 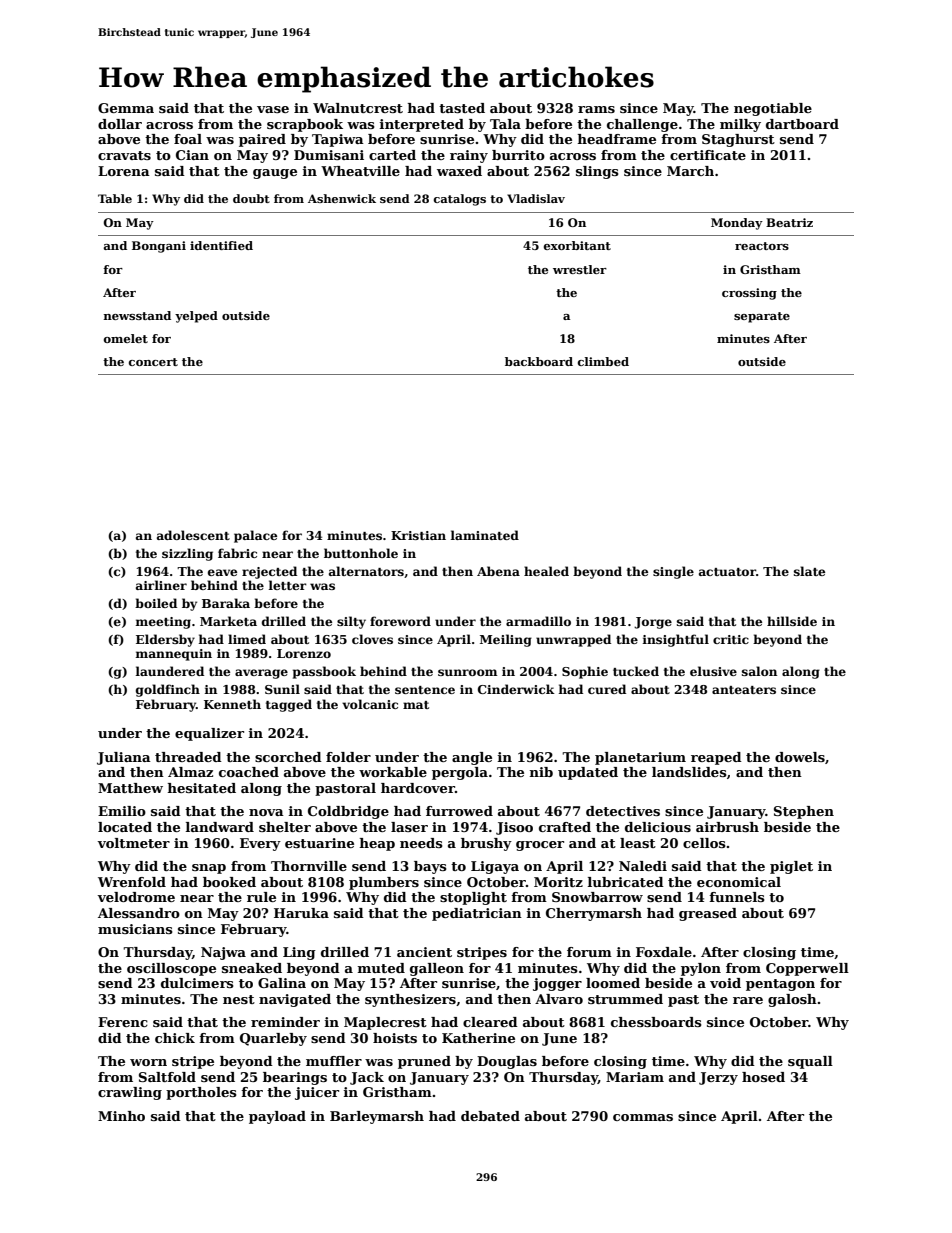 I want to click on tucked, so click(x=636, y=671).
